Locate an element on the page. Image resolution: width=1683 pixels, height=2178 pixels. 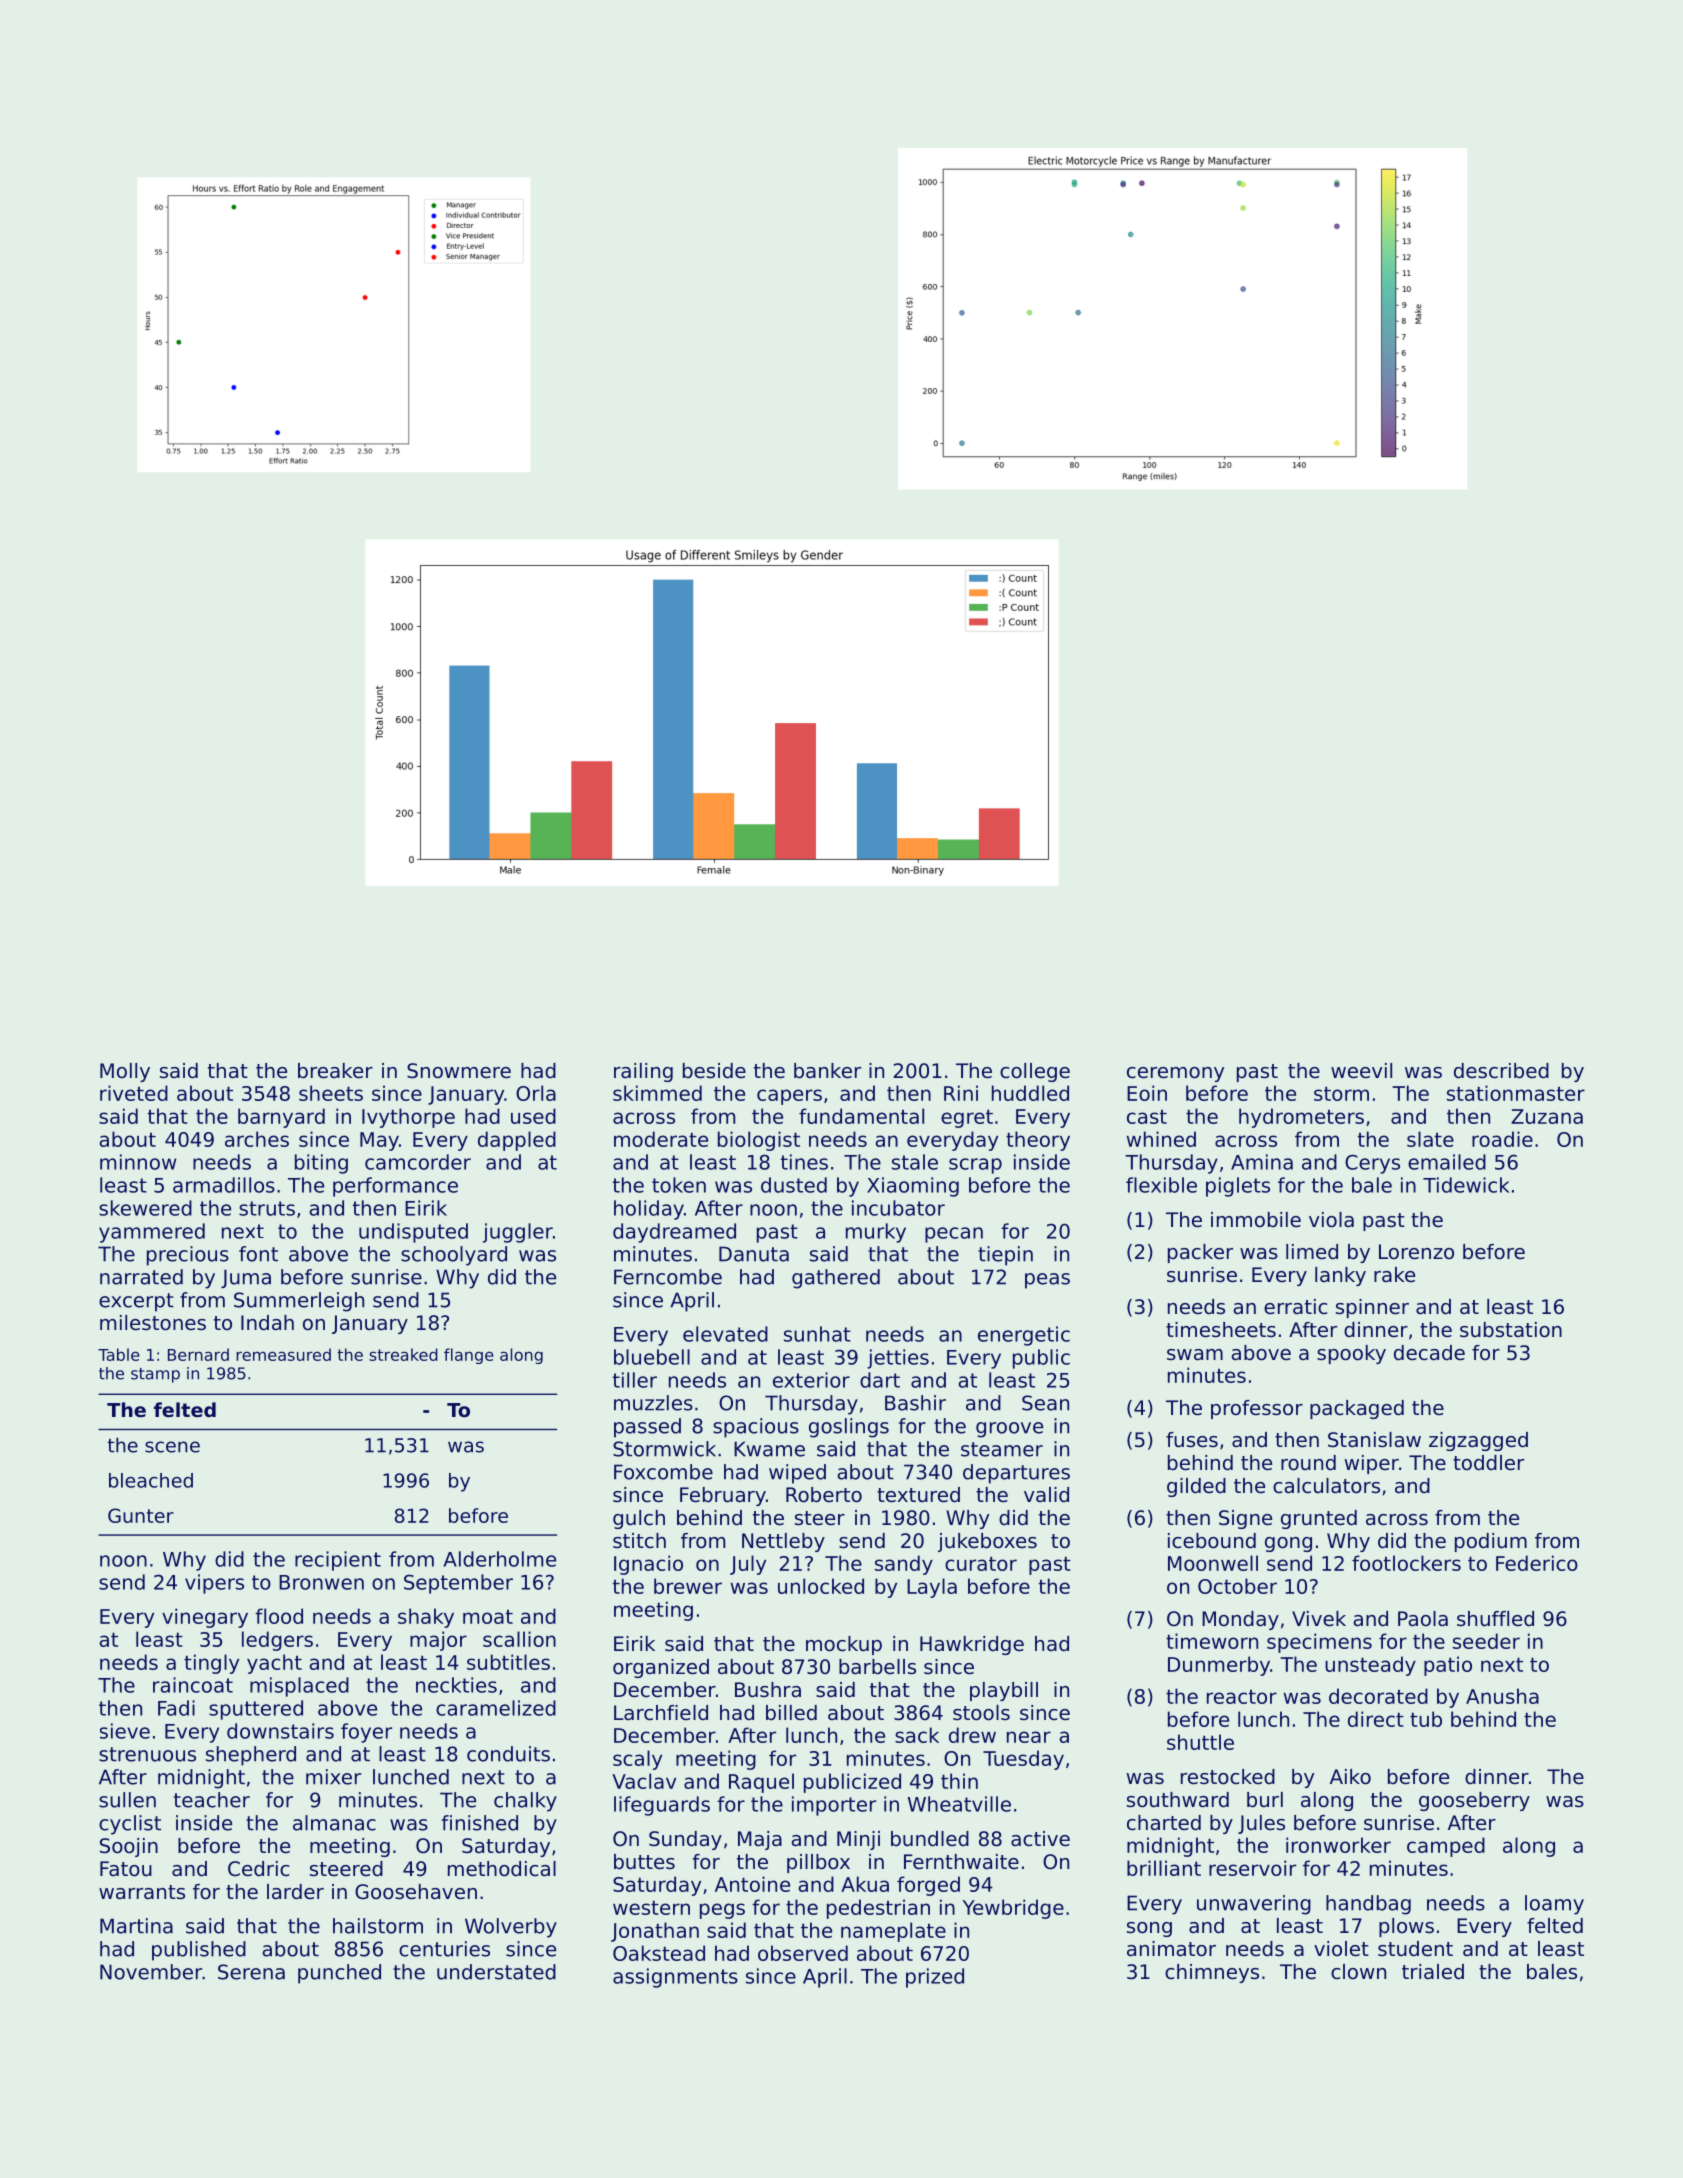
stools is located at coordinates (981, 1713).
